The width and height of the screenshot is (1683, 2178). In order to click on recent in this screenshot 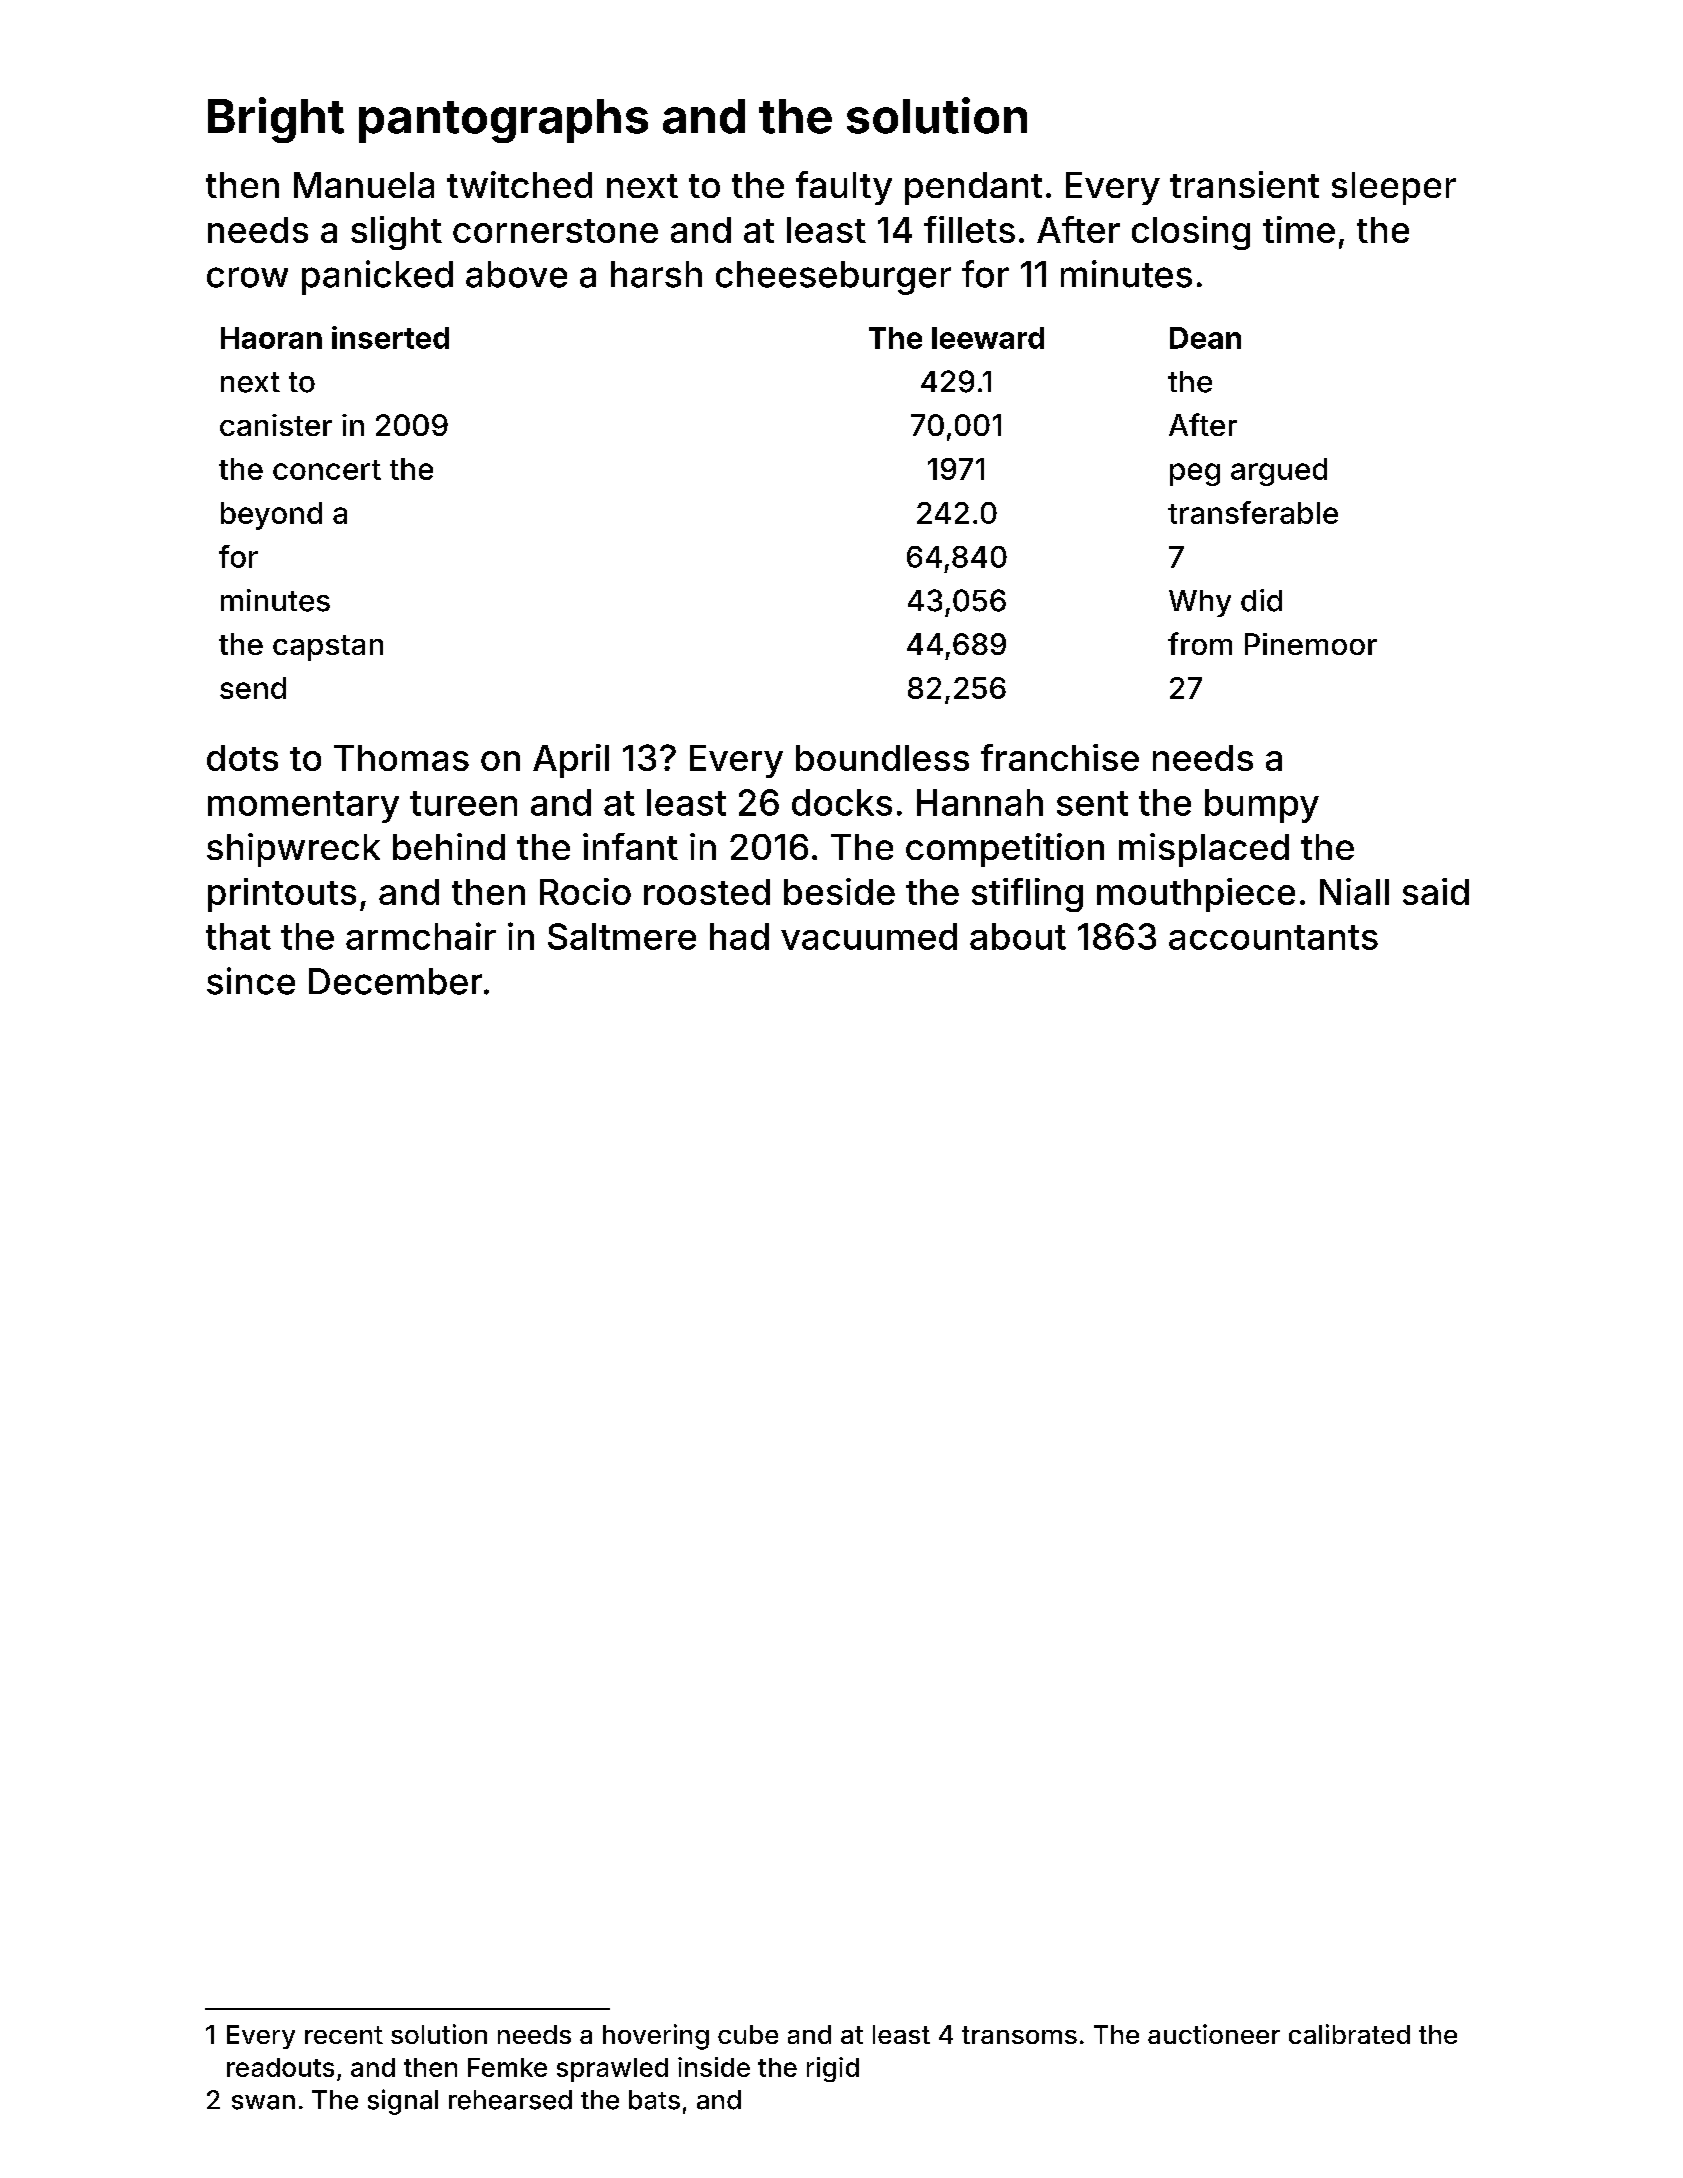, I will do `click(344, 2035)`.
